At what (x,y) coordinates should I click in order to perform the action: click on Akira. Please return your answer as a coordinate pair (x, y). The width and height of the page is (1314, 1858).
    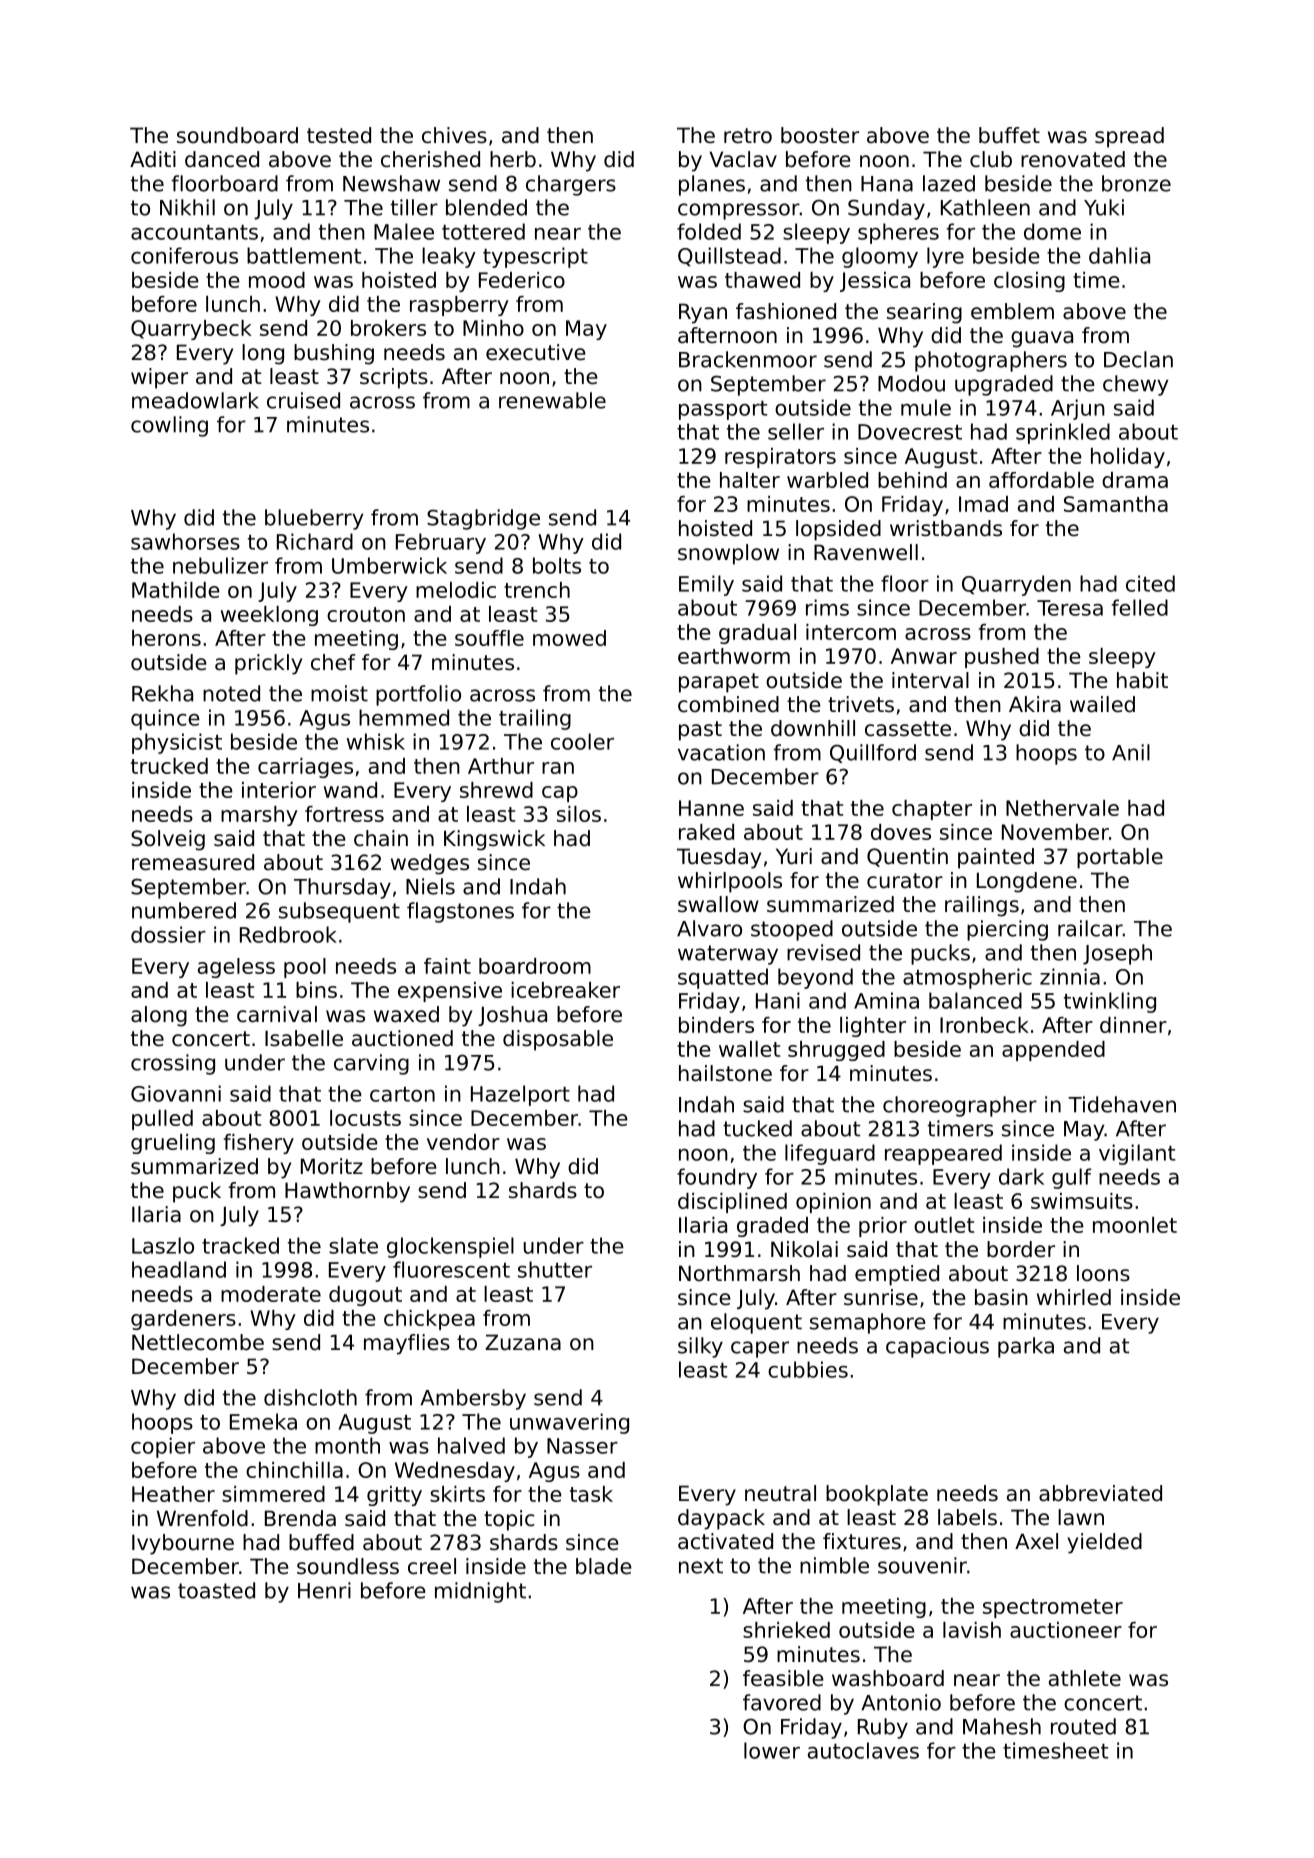
    Looking at the image, I should click on (1035, 704).
